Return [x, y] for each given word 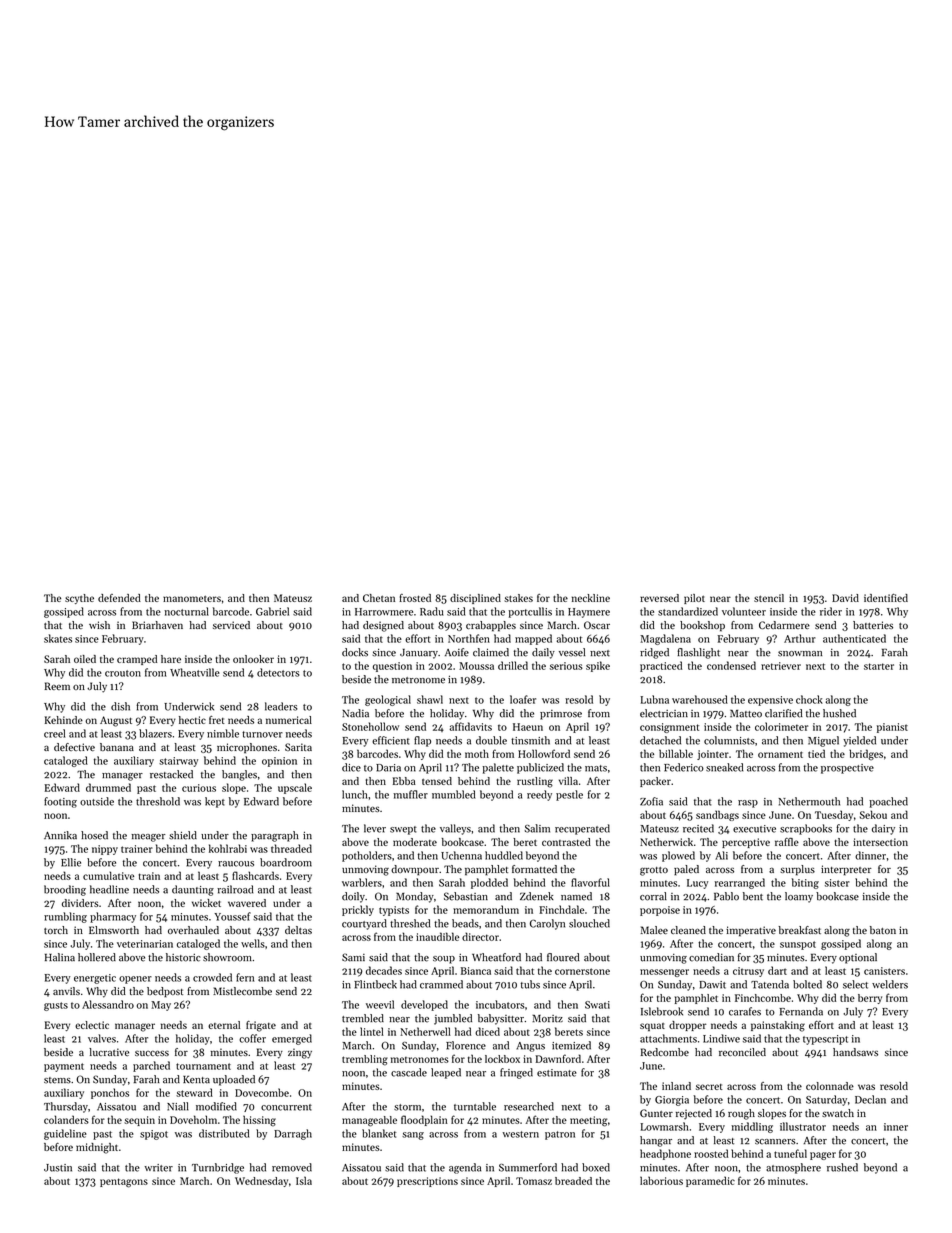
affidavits [470, 726]
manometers [192, 599]
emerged [292, 1039]
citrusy [748, 972]
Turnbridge [218, 1168]
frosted [415, 598]
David [845, 598]
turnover [262, 734]
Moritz [547, 1019]
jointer [713, 755]
